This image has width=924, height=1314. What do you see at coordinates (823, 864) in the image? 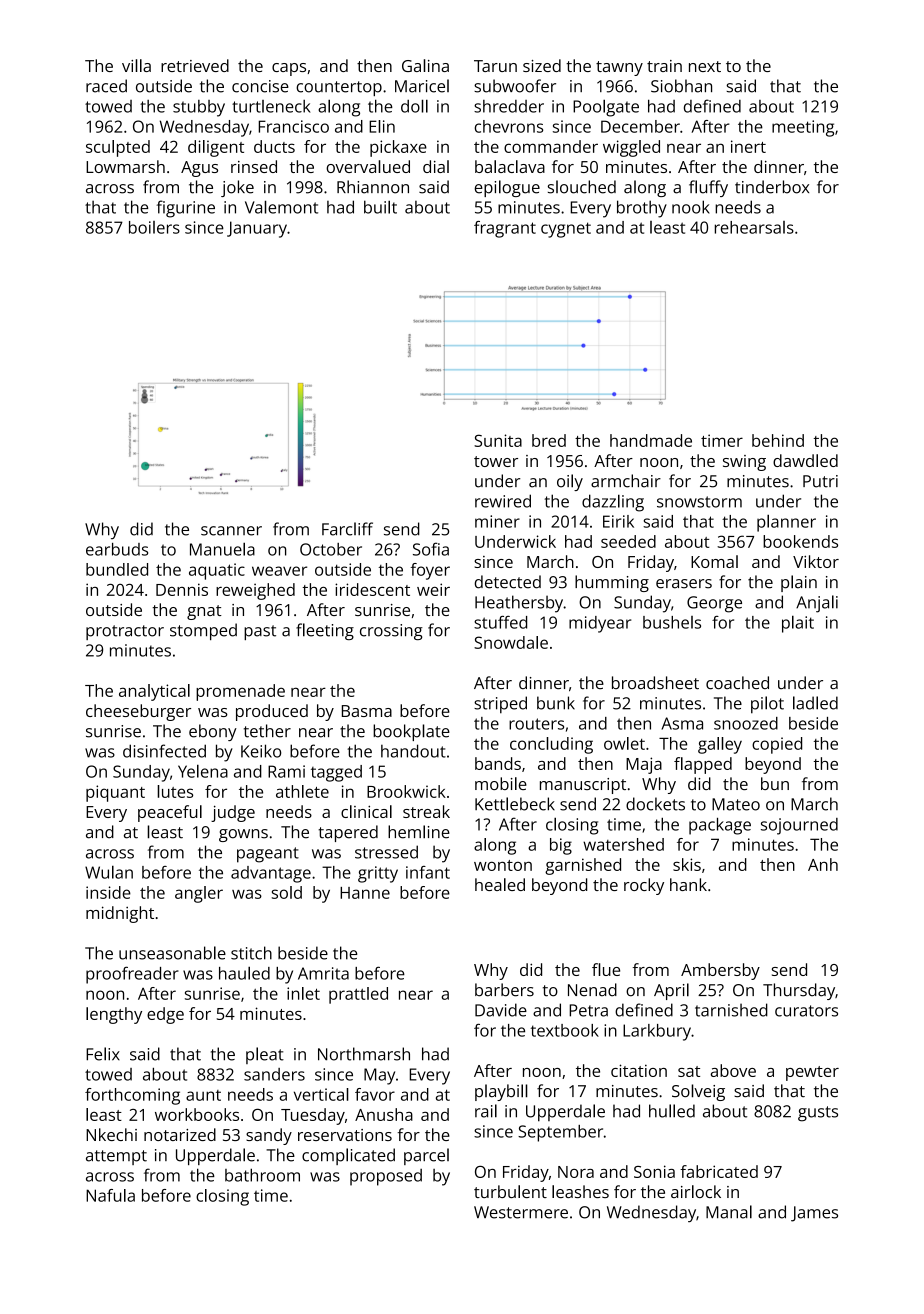
I see `Anh` at bounding box center [823, 864].
